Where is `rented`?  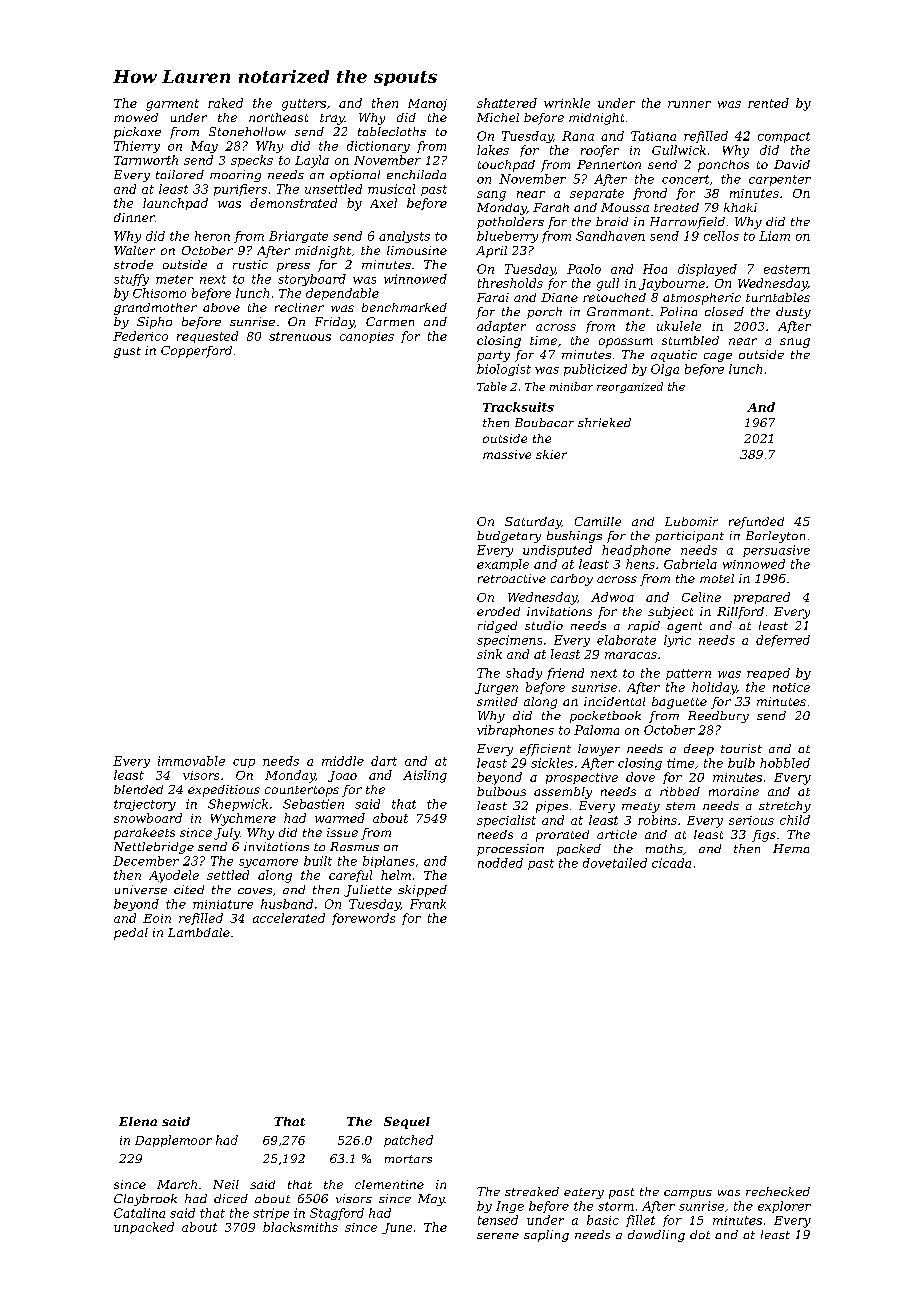
rented is located at coordinates (768, 103).
